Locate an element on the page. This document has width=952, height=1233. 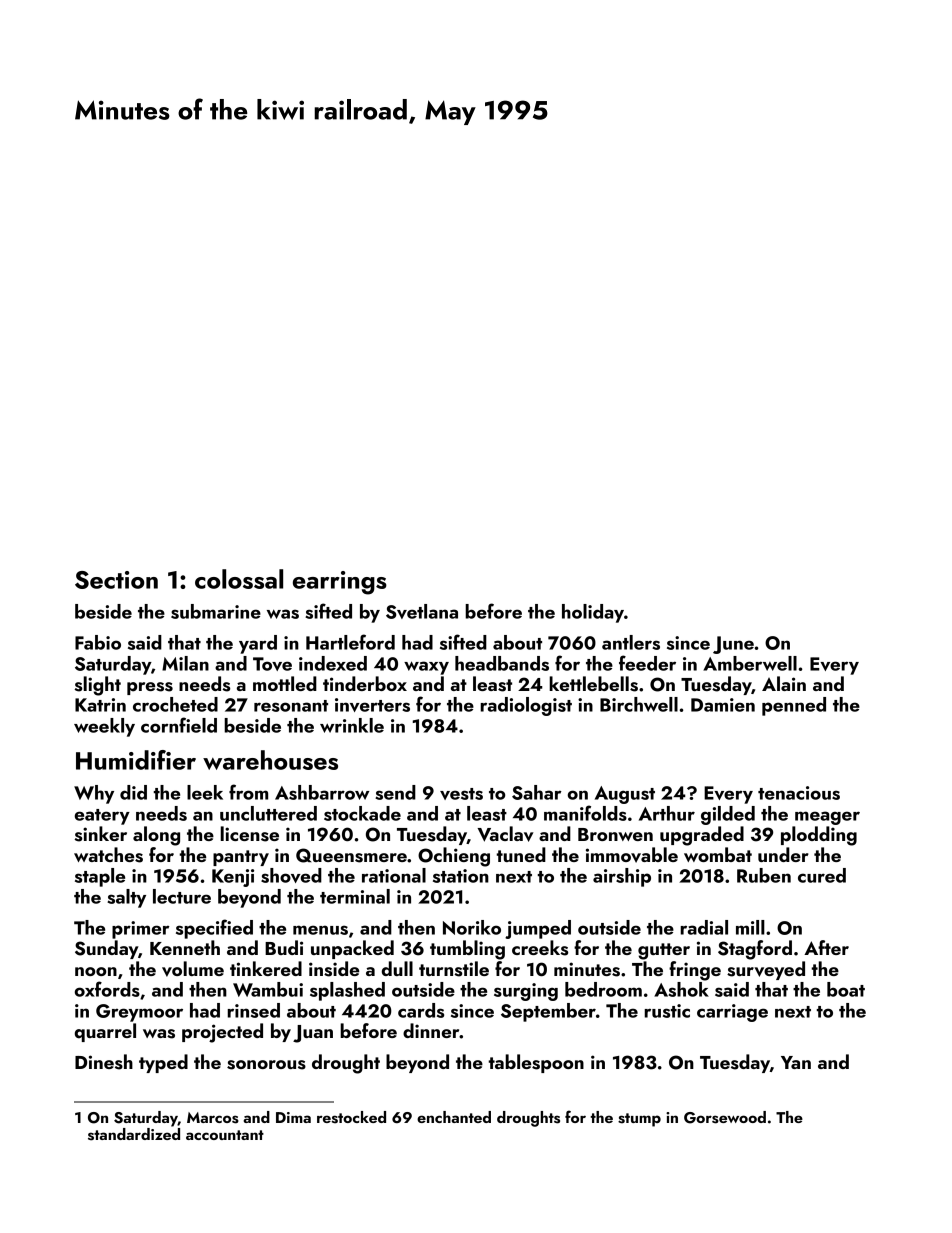
Dinesh is located at coordinates (104, 1062).
